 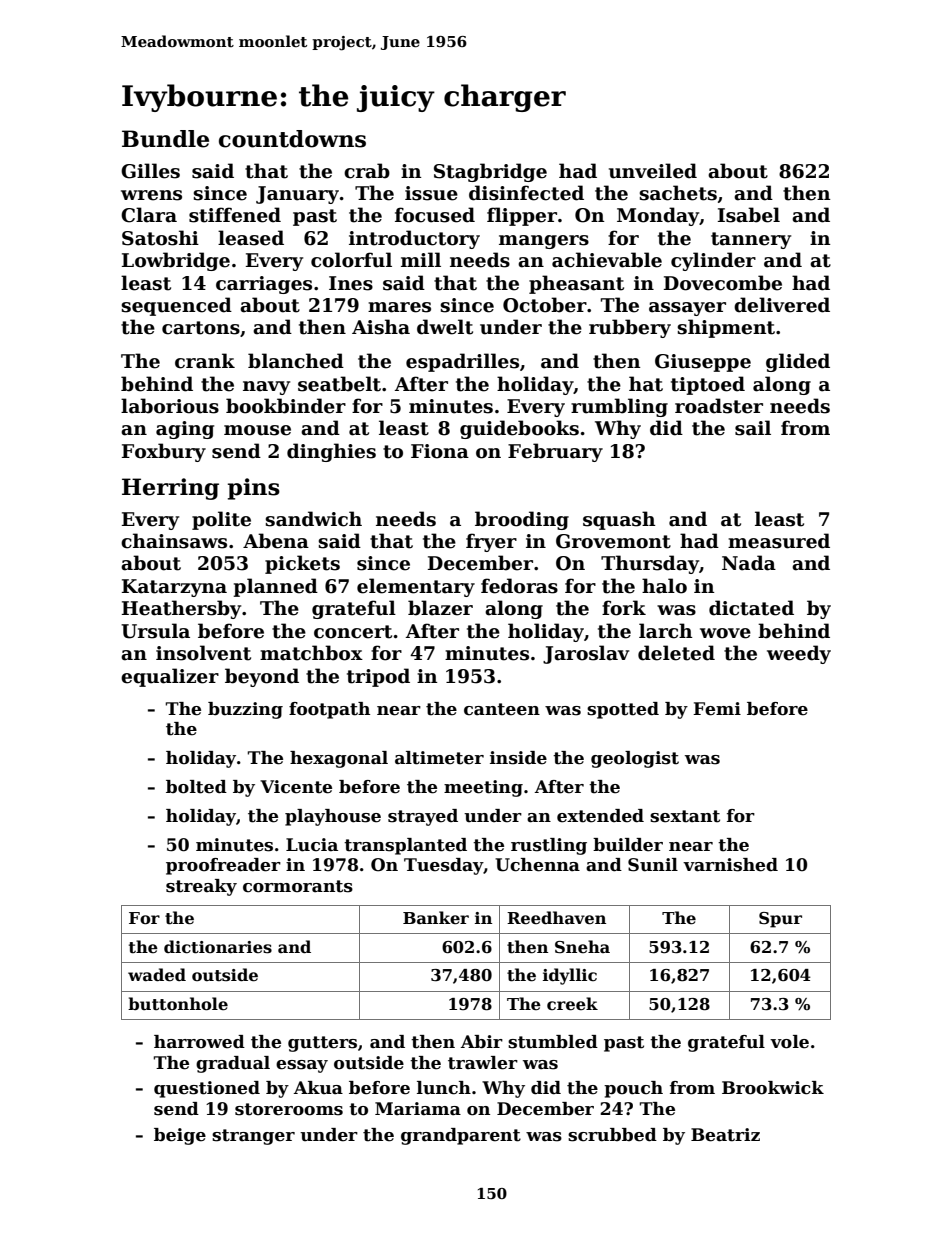 What do you see at coordinates (730, 865) in the document?
I see `varnished` at bounding box center [730, 865].
